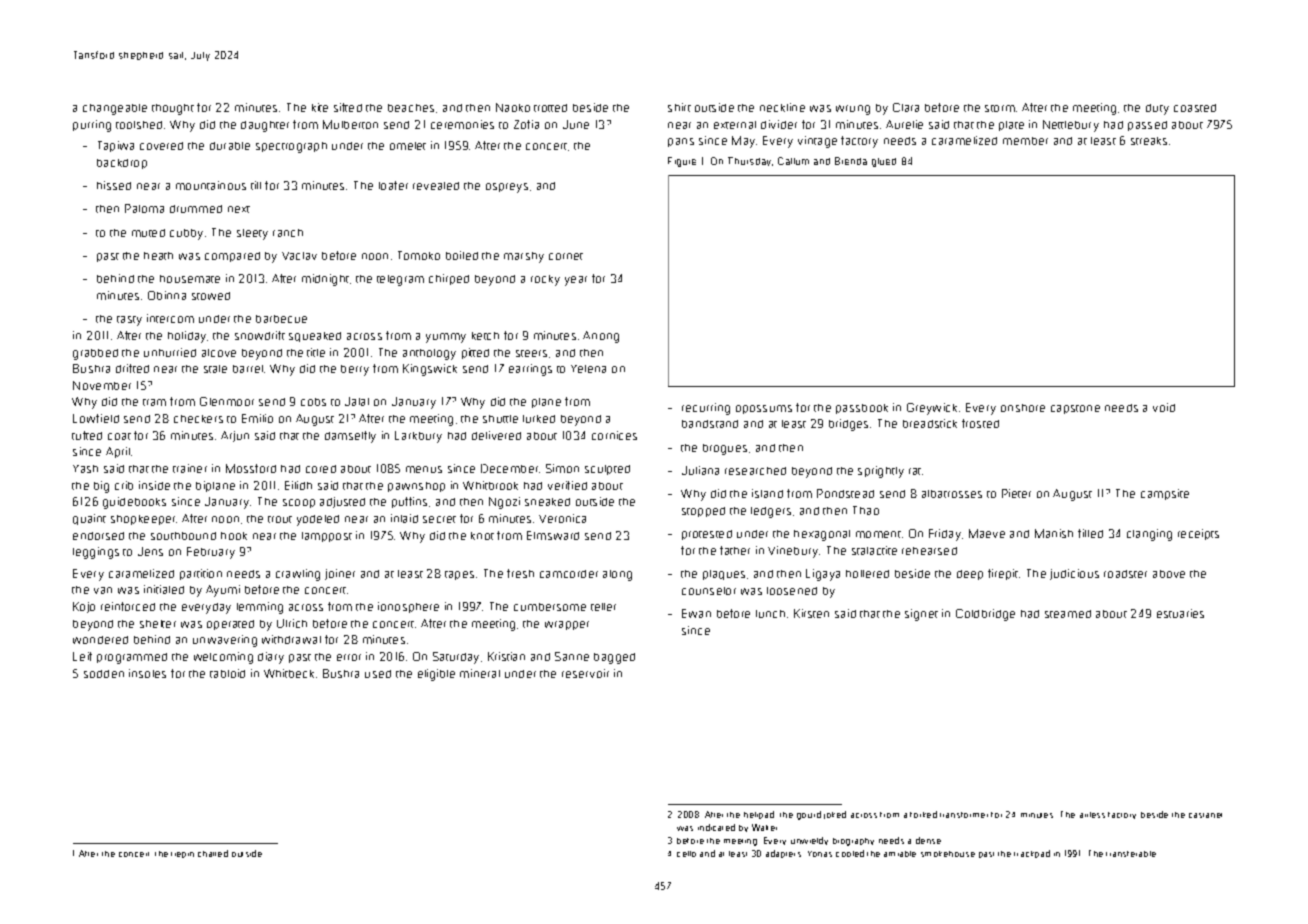  I want to click on title, so click(316, 352).
